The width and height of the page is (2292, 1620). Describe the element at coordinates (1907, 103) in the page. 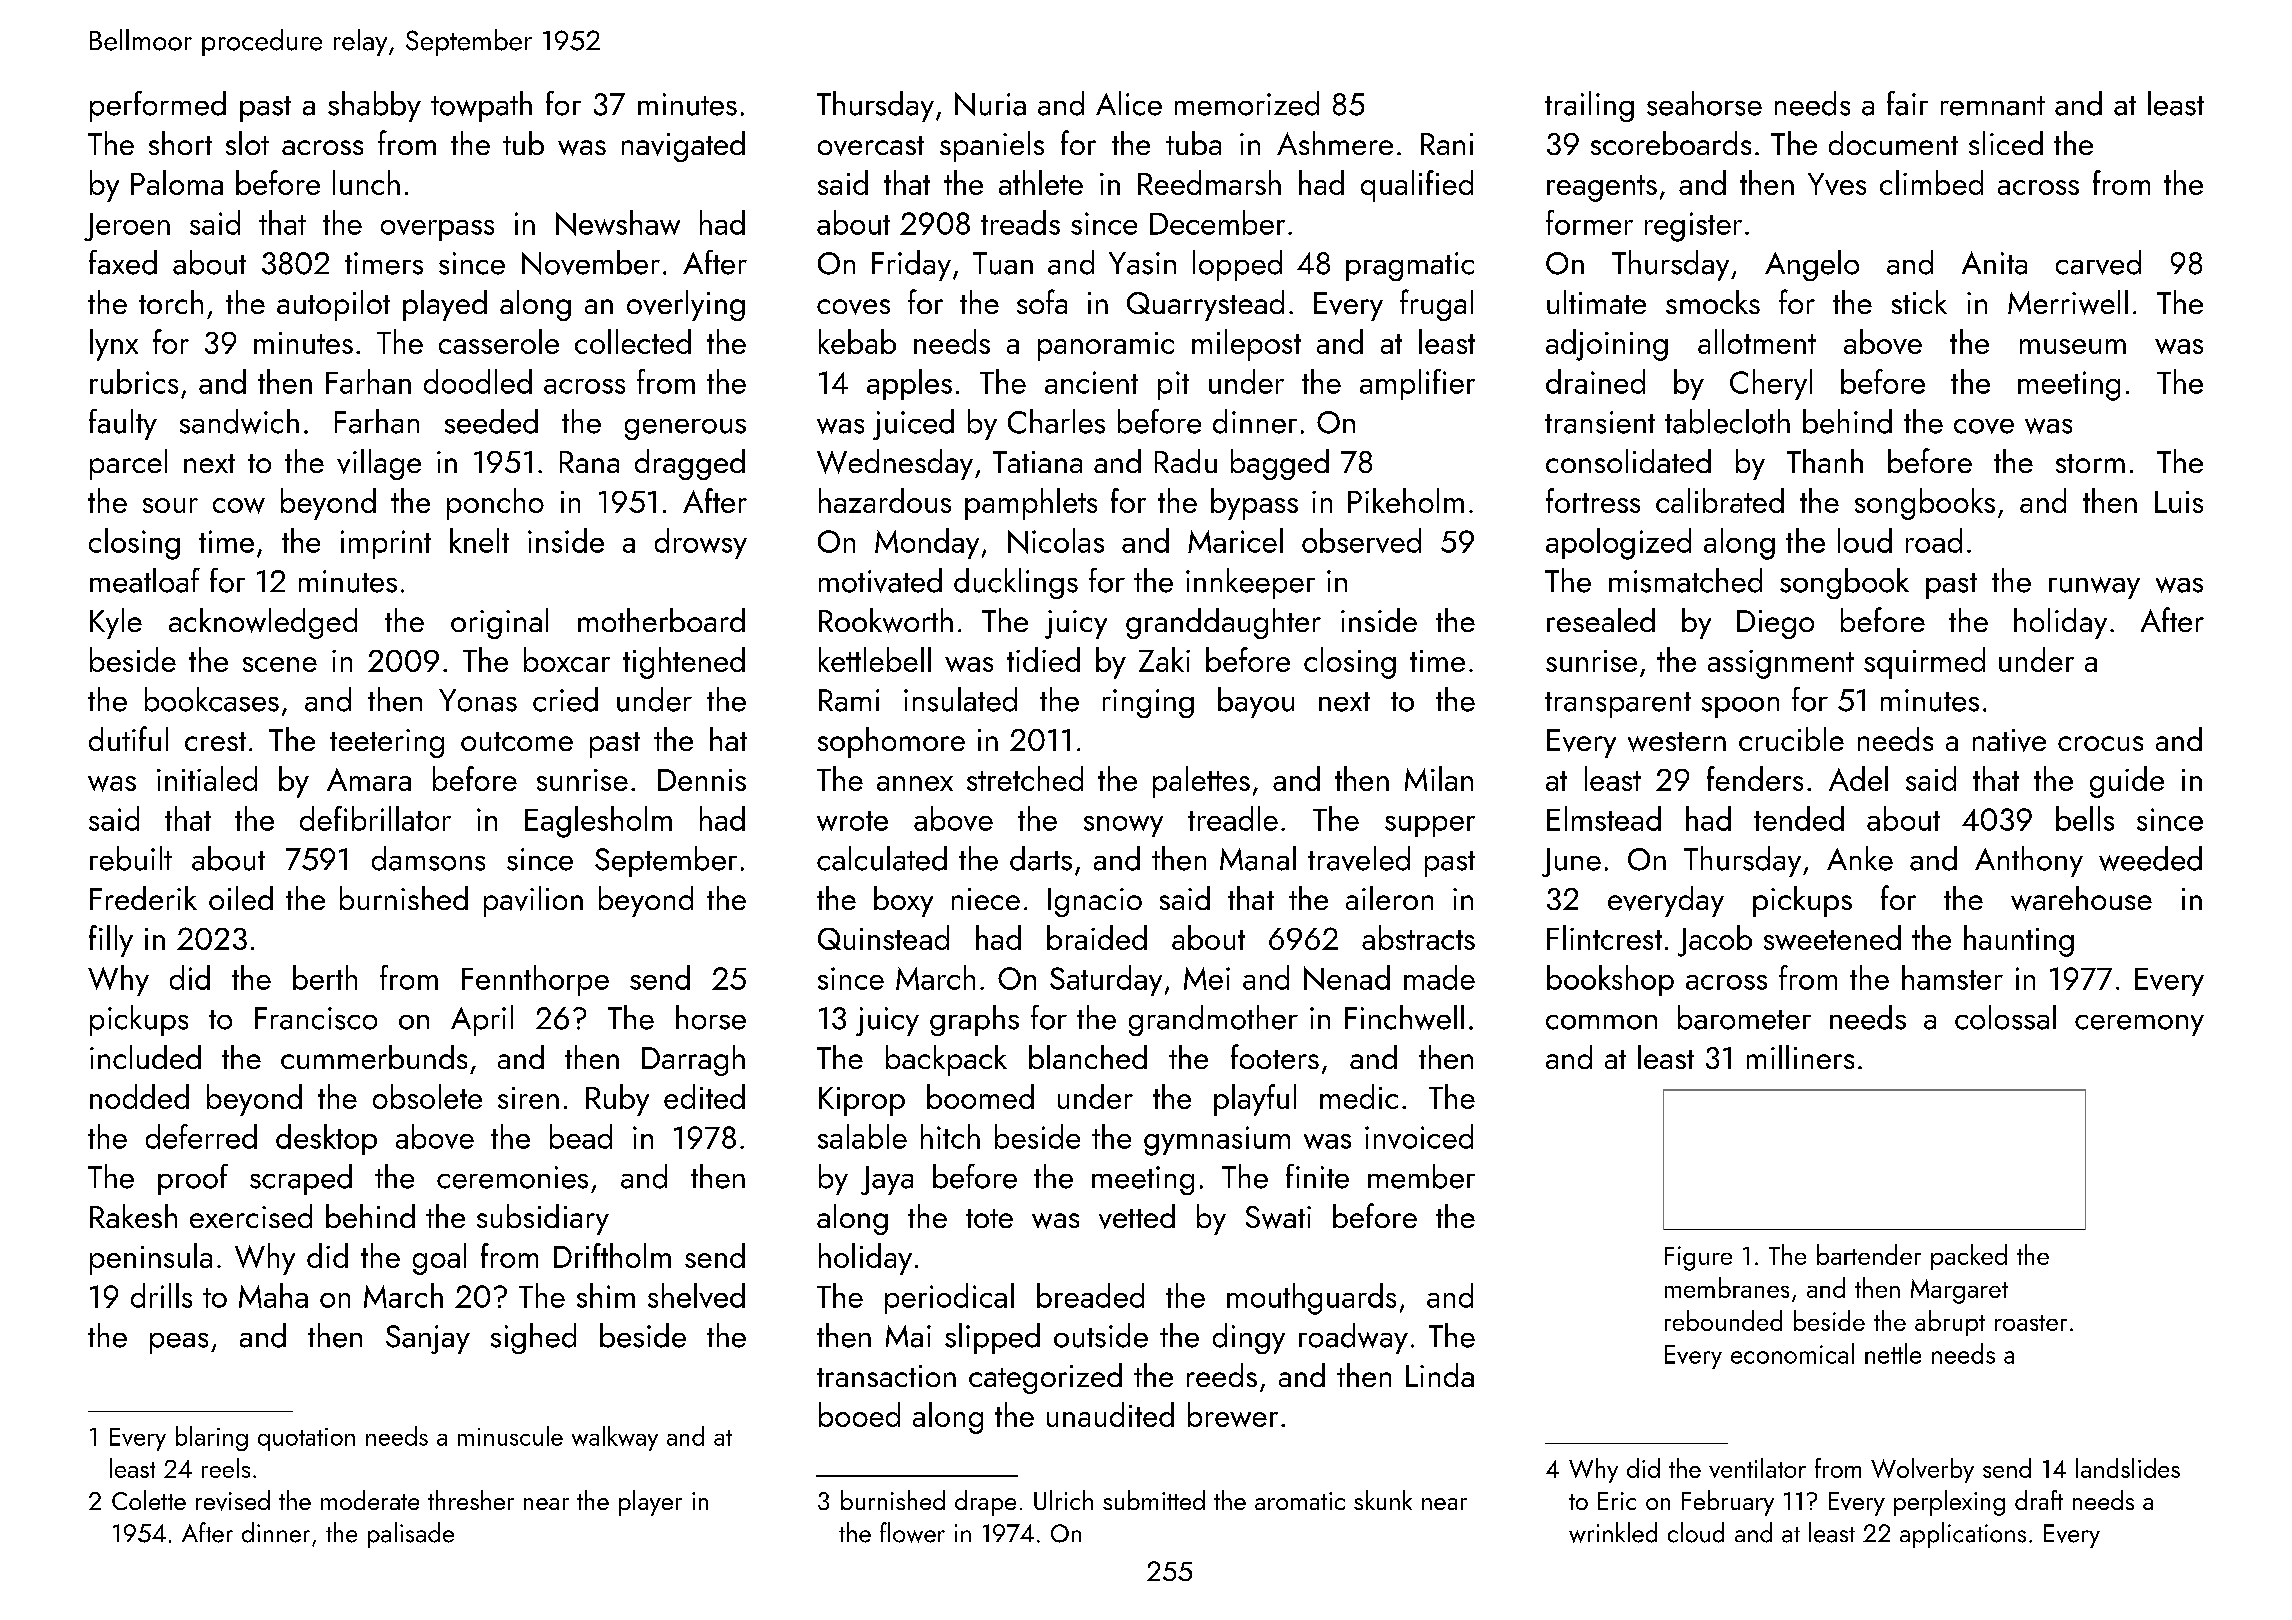

I see `fair` at that location.
